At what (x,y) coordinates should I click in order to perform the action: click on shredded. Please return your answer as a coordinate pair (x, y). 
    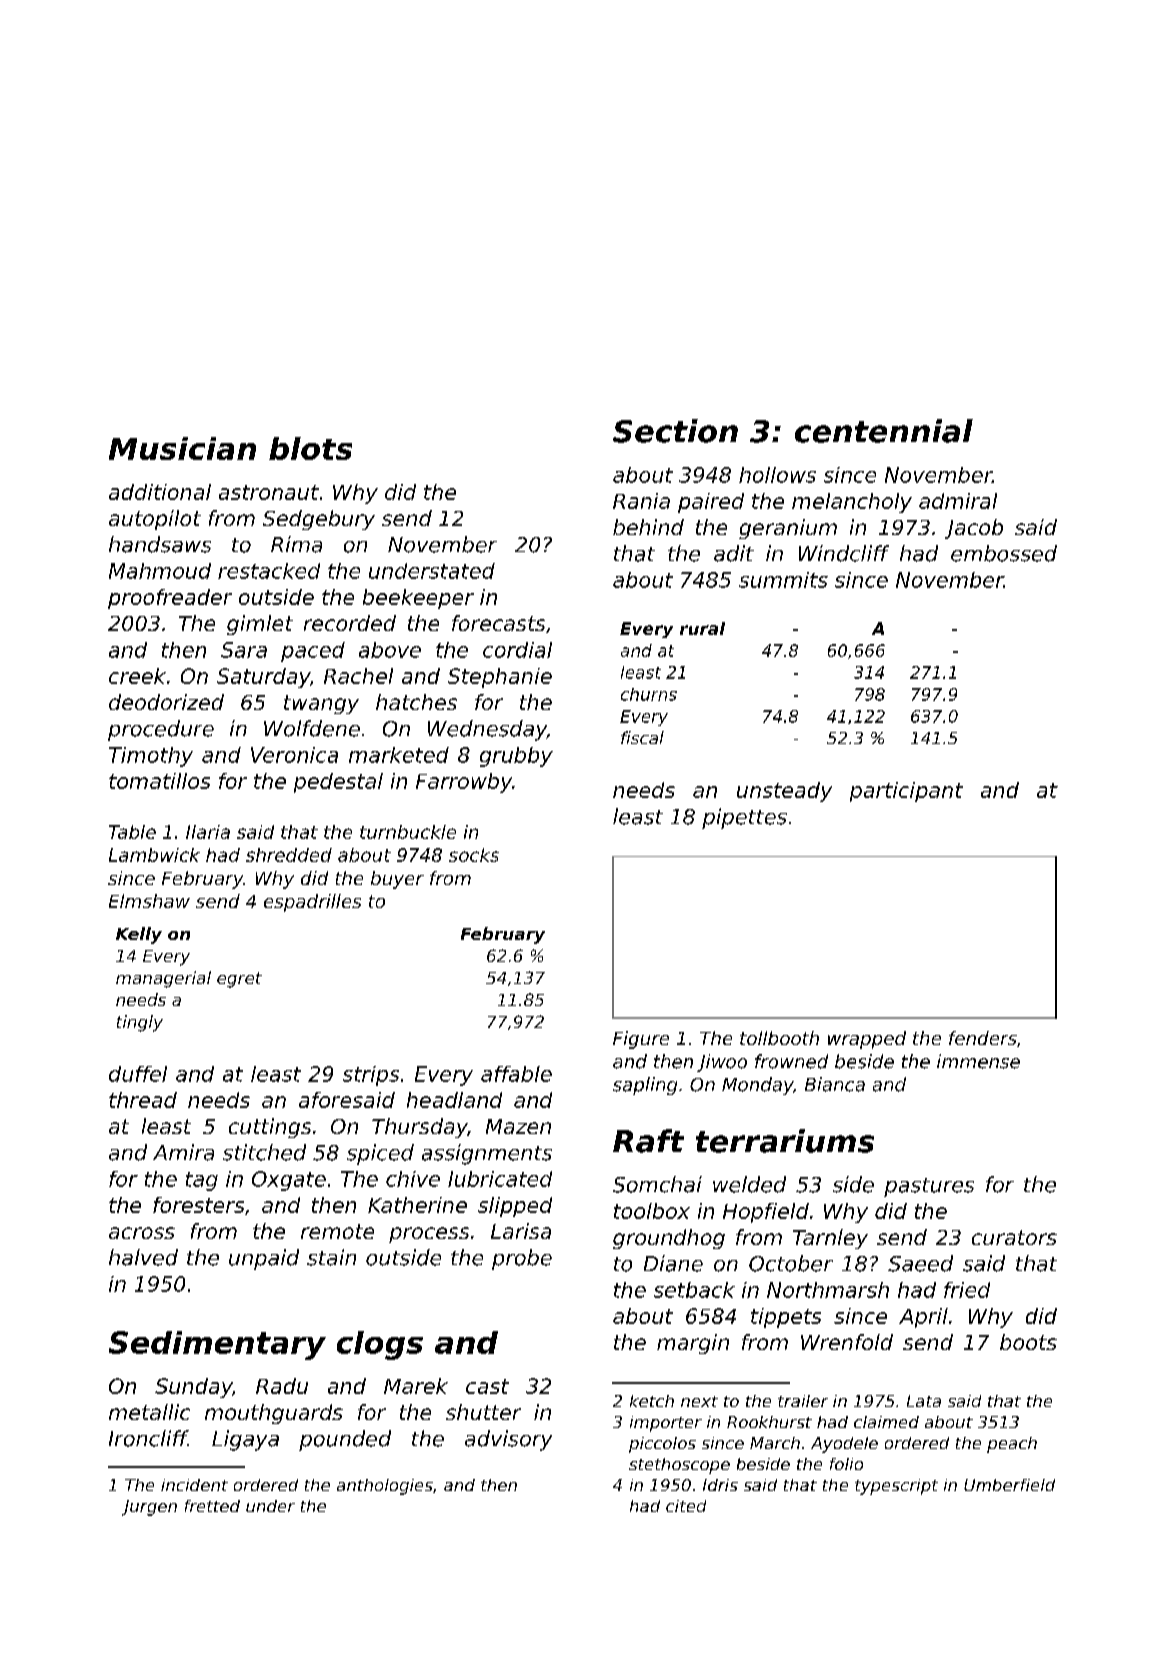
    Looking at the image, I should click on (289, 855).
